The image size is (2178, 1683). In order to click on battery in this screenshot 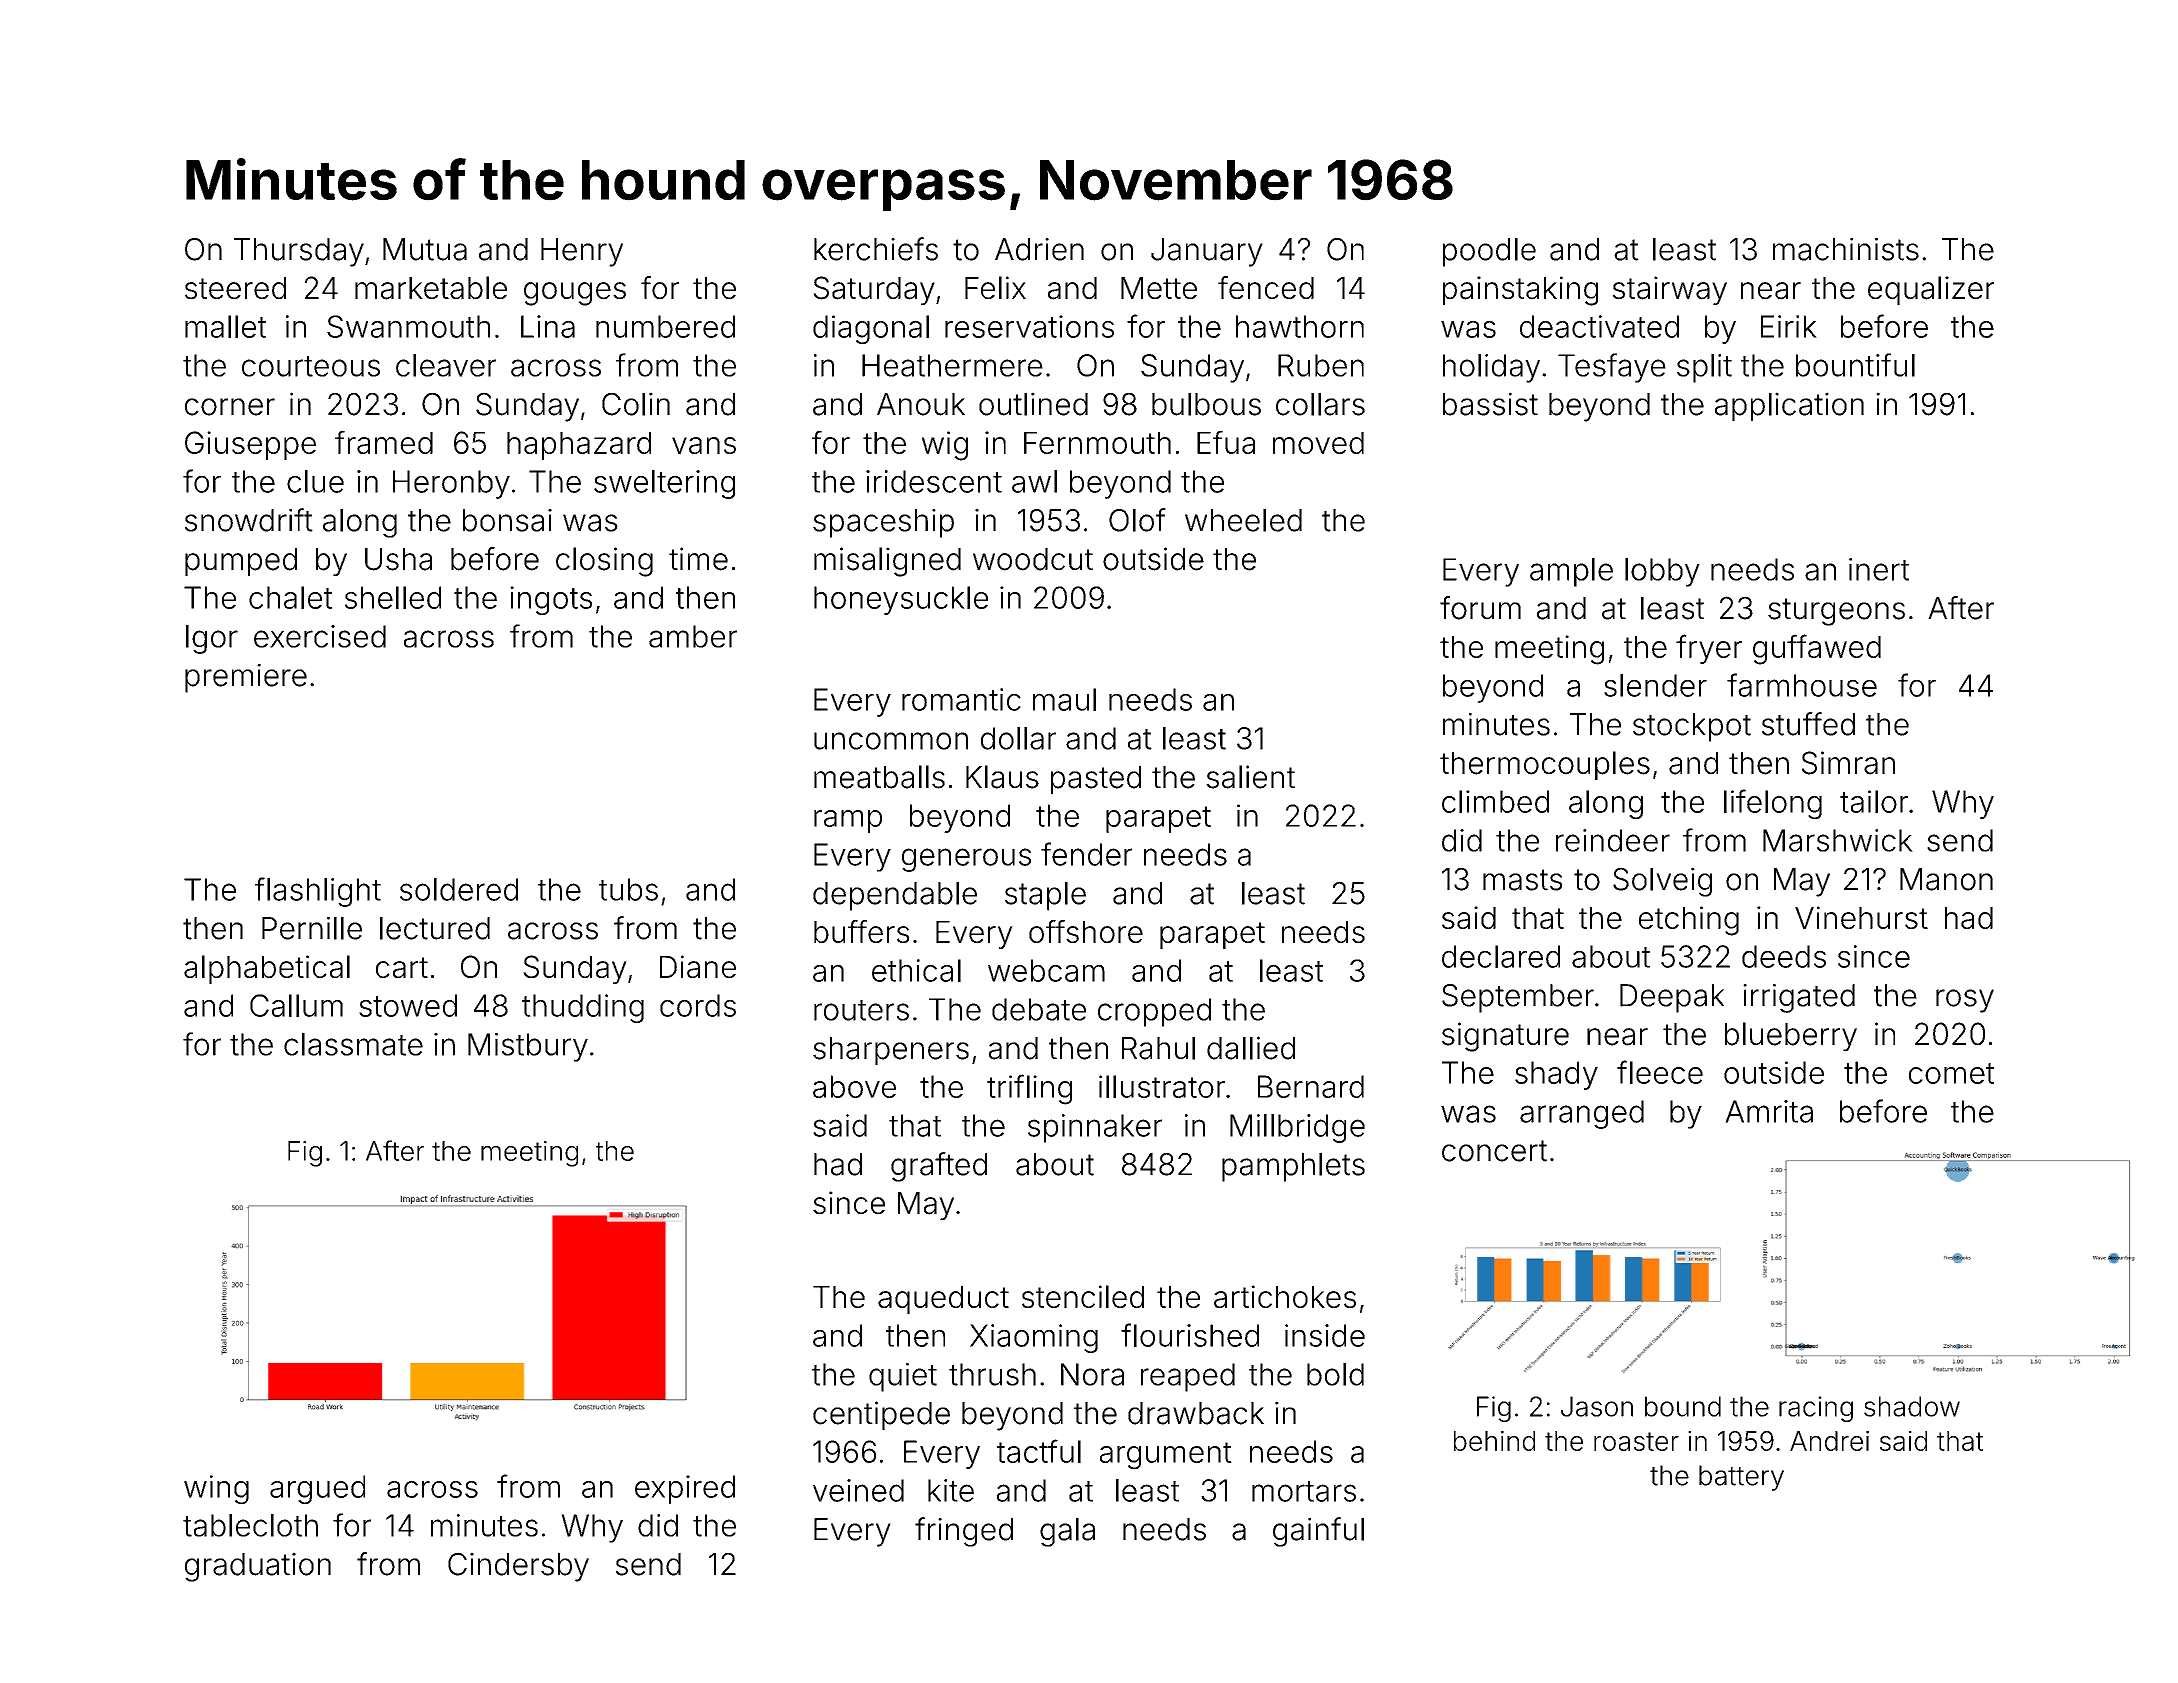, I will do `click(1741, 1478)`.
